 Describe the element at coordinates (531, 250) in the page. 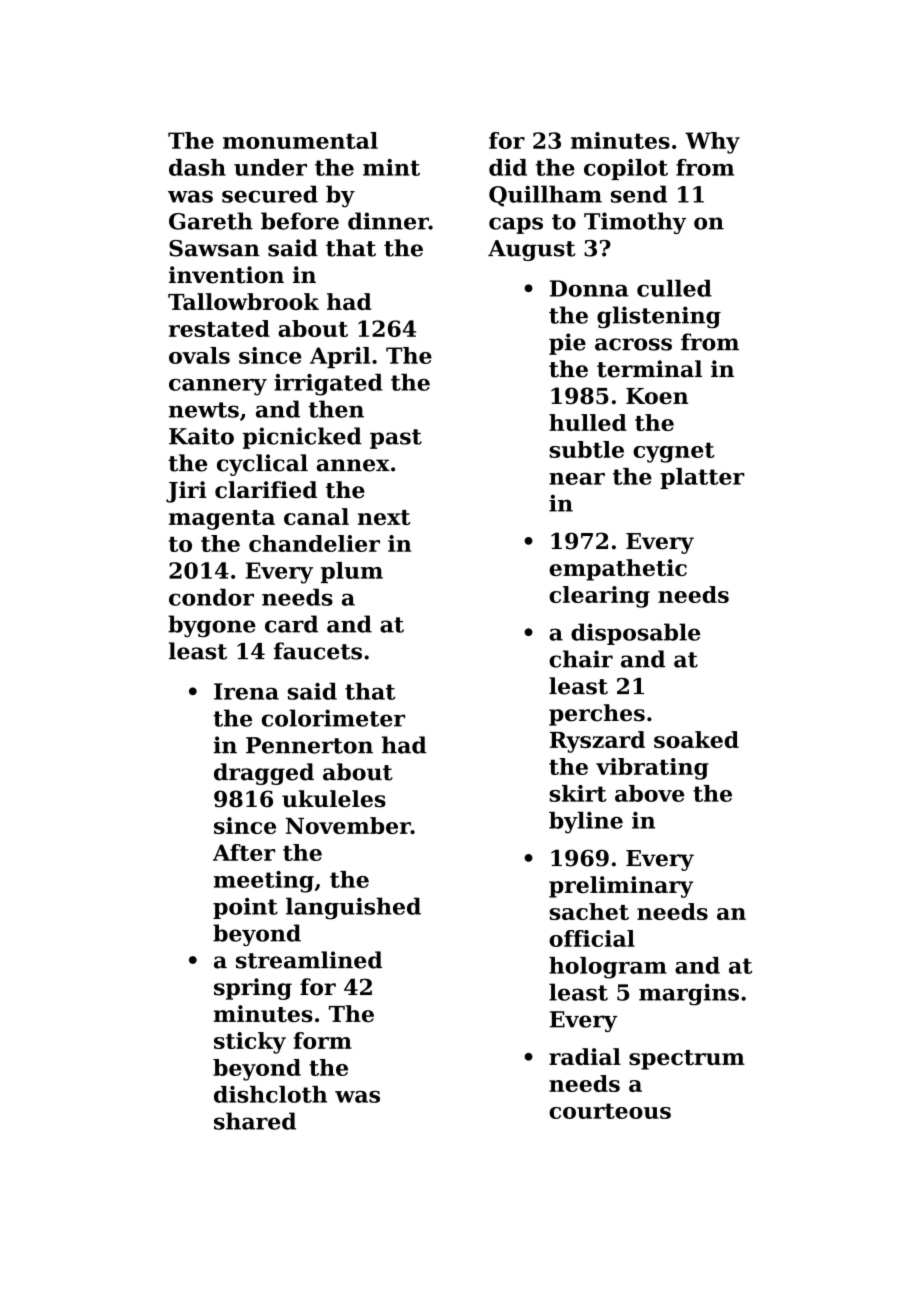

I see `August` at that location.
